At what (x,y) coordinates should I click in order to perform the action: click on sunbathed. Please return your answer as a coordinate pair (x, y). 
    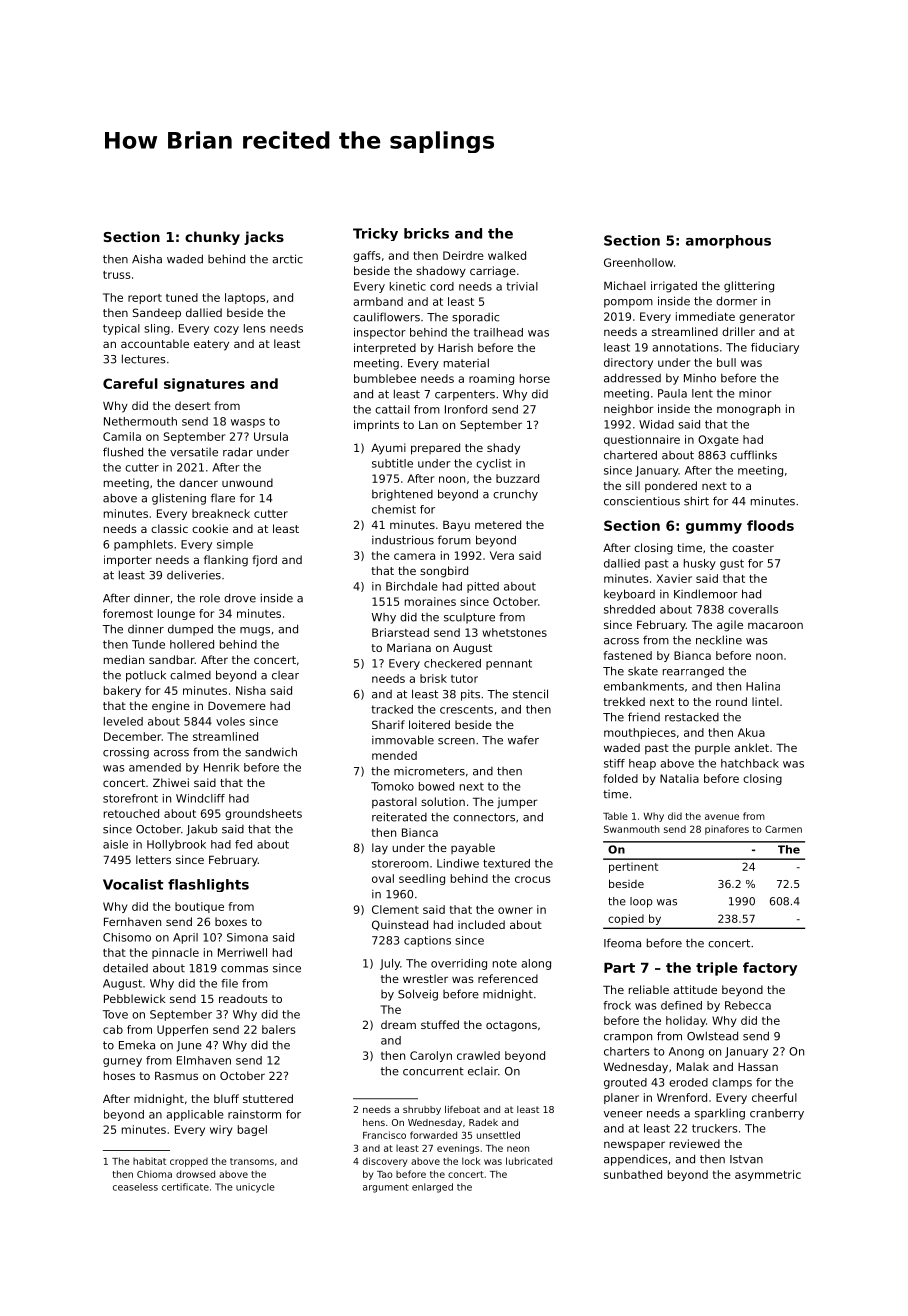
    Looking at the image, I should click on (633, 1174).
